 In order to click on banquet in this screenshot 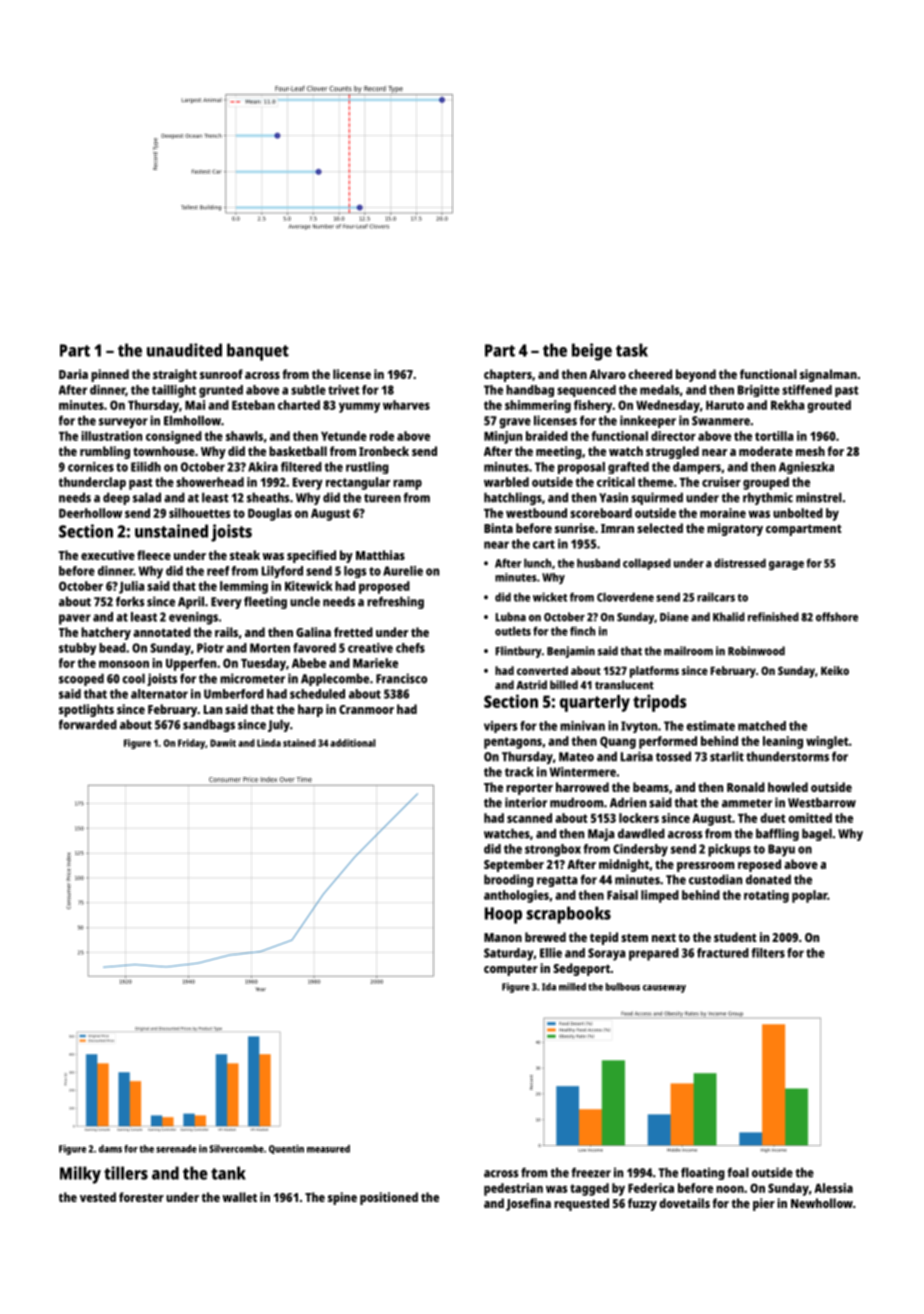, I will do `click(258, 352)`.
